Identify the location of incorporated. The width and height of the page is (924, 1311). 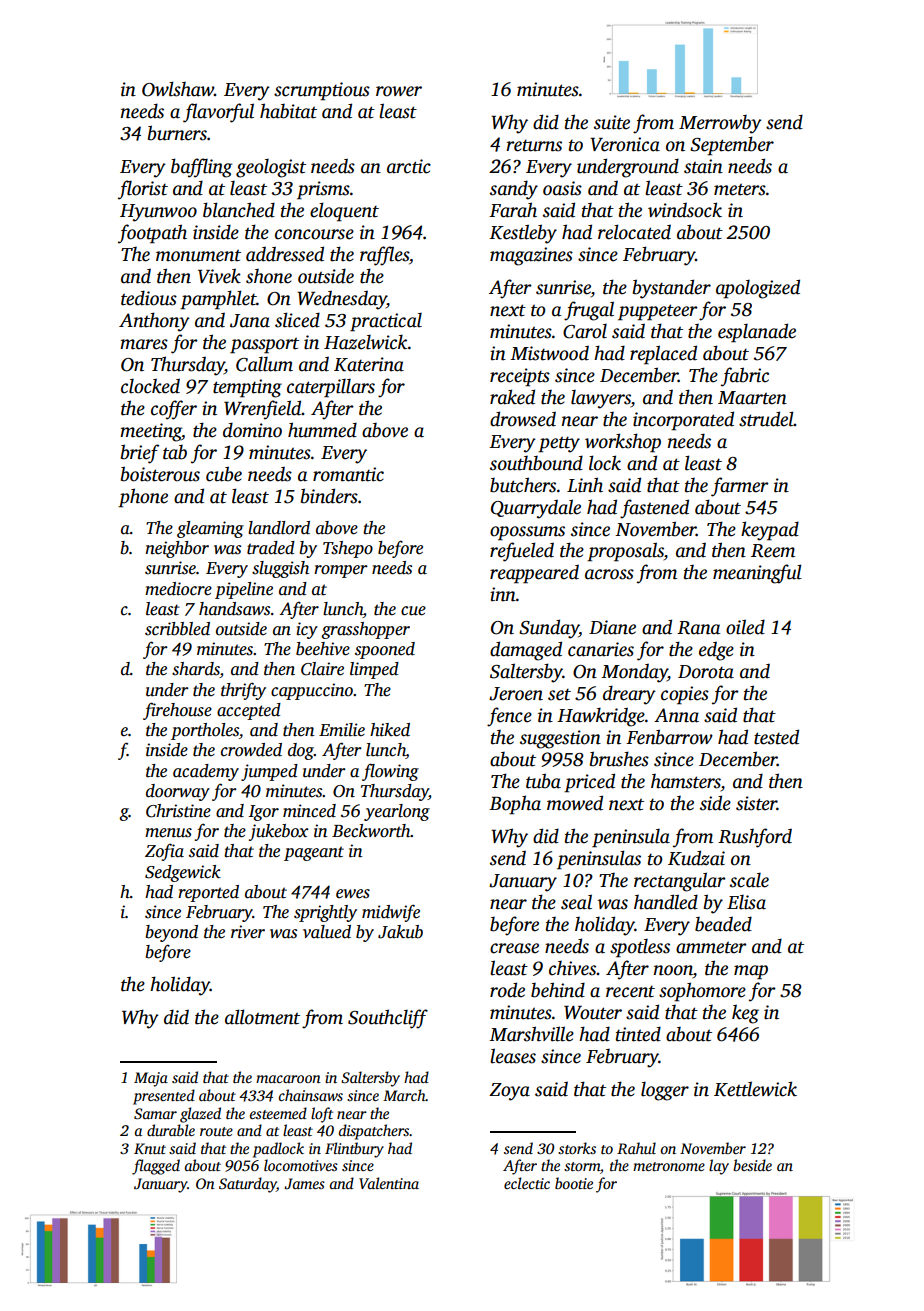
(683, 421).
